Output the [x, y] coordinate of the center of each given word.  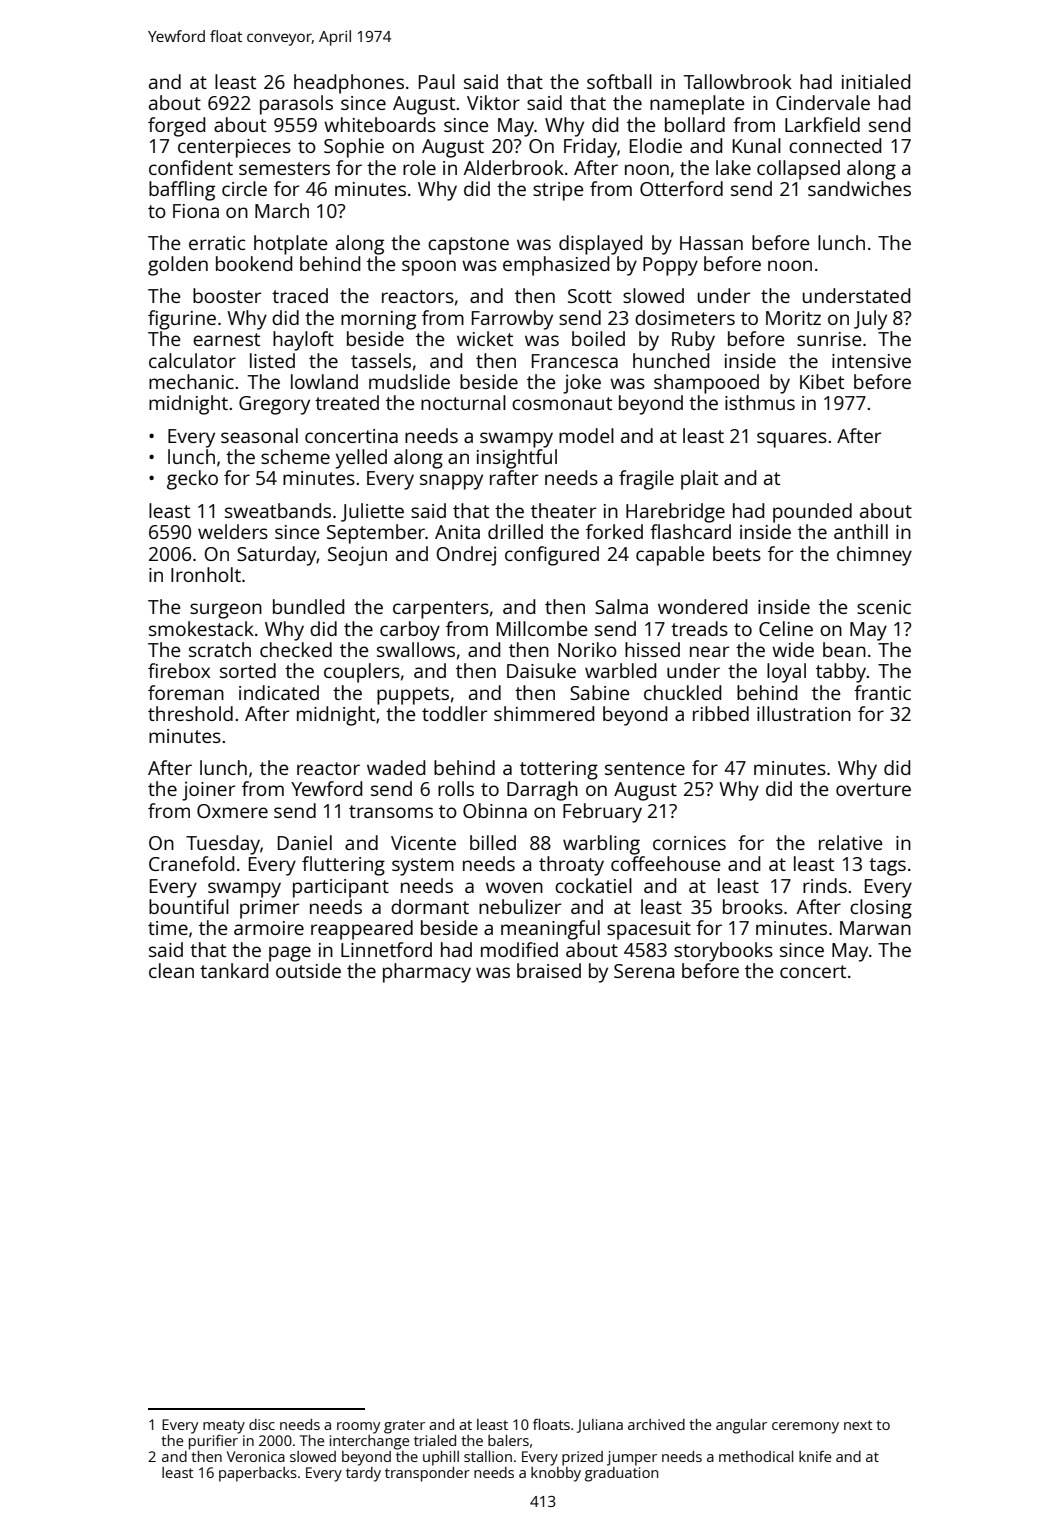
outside [308, 970]
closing [881, 909]
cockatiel [593, 885]
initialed [876, 81]
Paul [437, 81]
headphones [349, 84]
